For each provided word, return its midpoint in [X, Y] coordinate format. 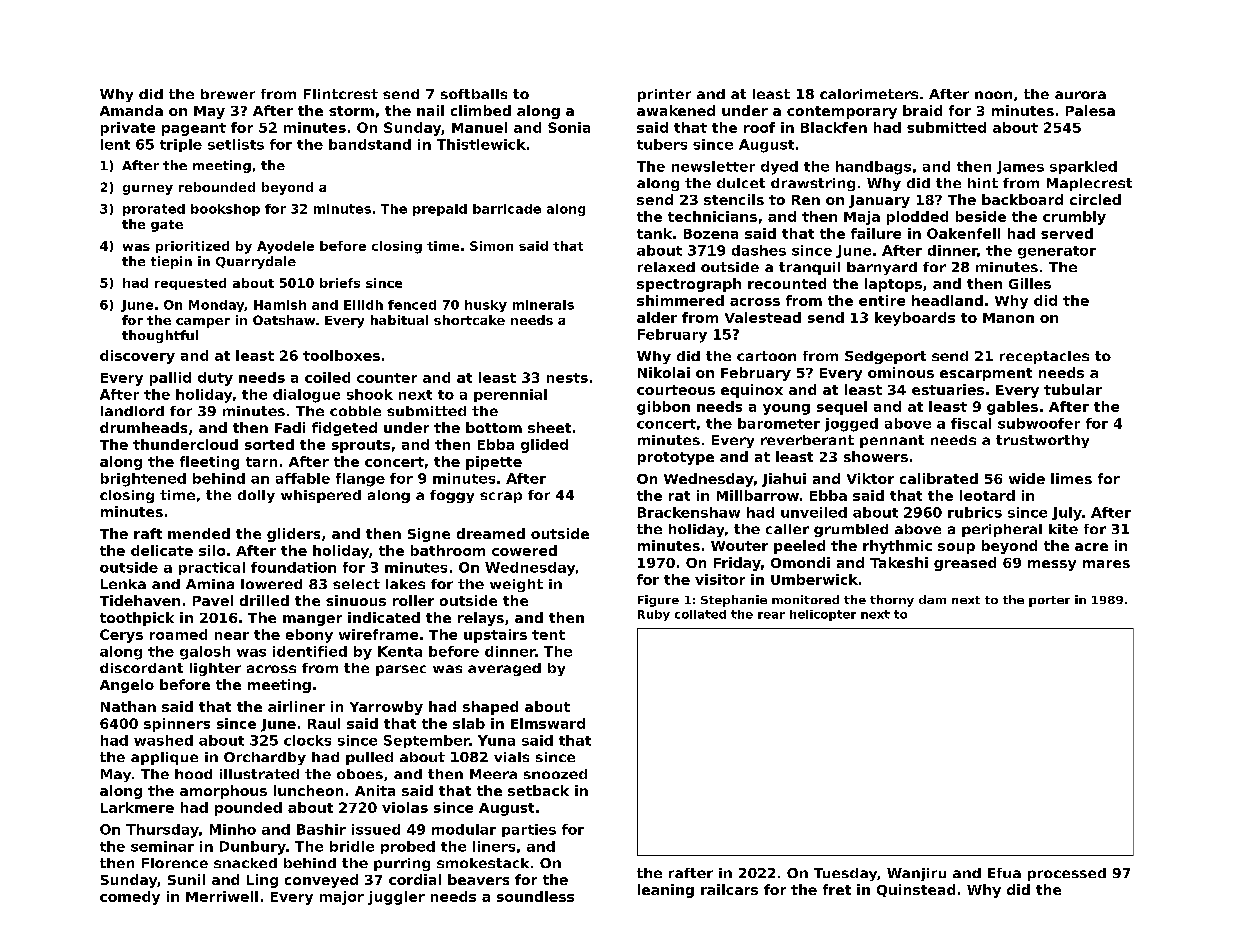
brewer [228, 94]
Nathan [128, 706]
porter [1049, 601]
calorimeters [869, 94]
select [356, 584]
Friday [737, 564]
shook [370, 394]
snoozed [555, 774]
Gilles [1030, 283]
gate [167, 226]
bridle [352, 846]
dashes [759, 250]
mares [1106, 564]
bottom [494, 427]
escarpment [986, 374]
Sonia [569, 127]
